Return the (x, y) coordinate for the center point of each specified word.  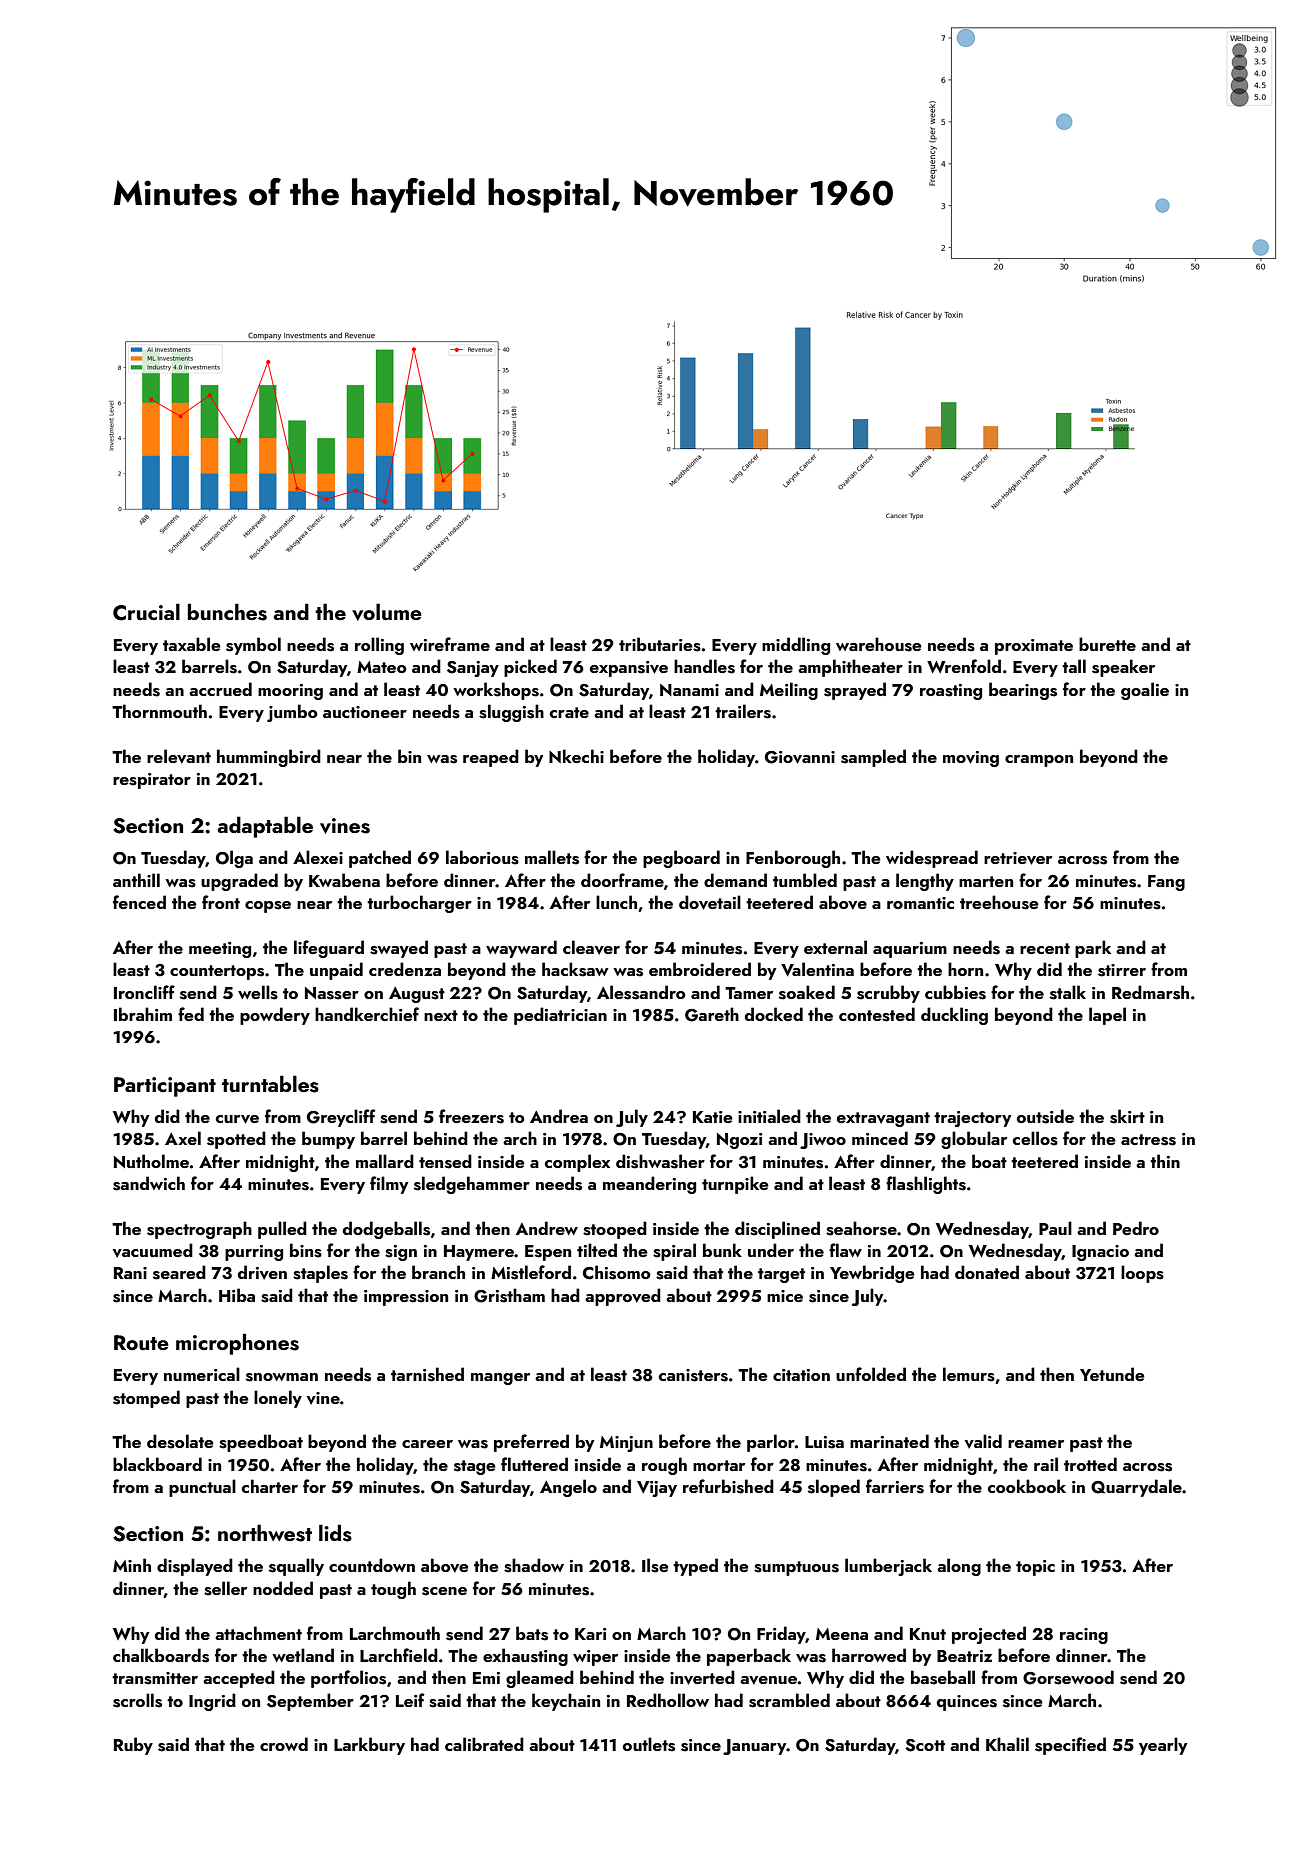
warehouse (879, 644)
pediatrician (560, 1016)
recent (1045, 948)
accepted (239, 1679)
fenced (139, 902)
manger (500, 1379)
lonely (278, 1399)
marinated (889, 1441)
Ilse (655, 1565)
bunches (227, 612)
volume (387, 612)
